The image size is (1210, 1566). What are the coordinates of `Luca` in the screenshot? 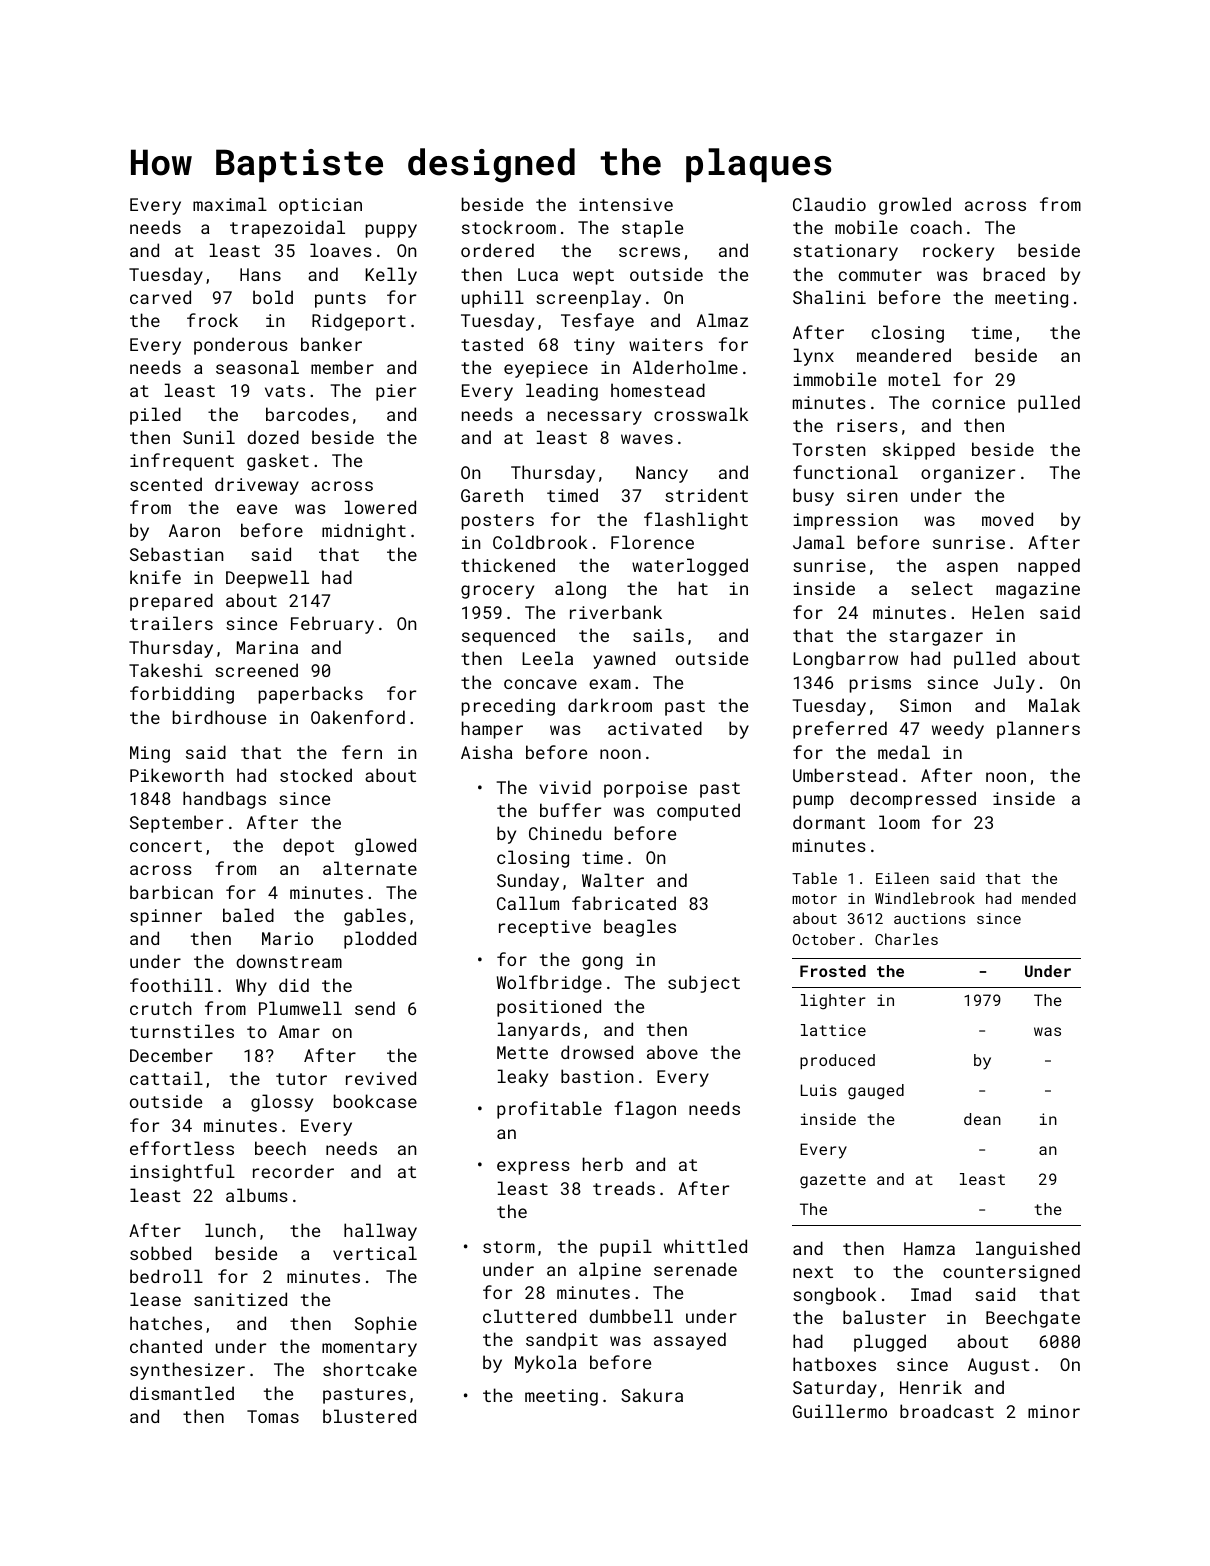 It's located at (538, 274).
